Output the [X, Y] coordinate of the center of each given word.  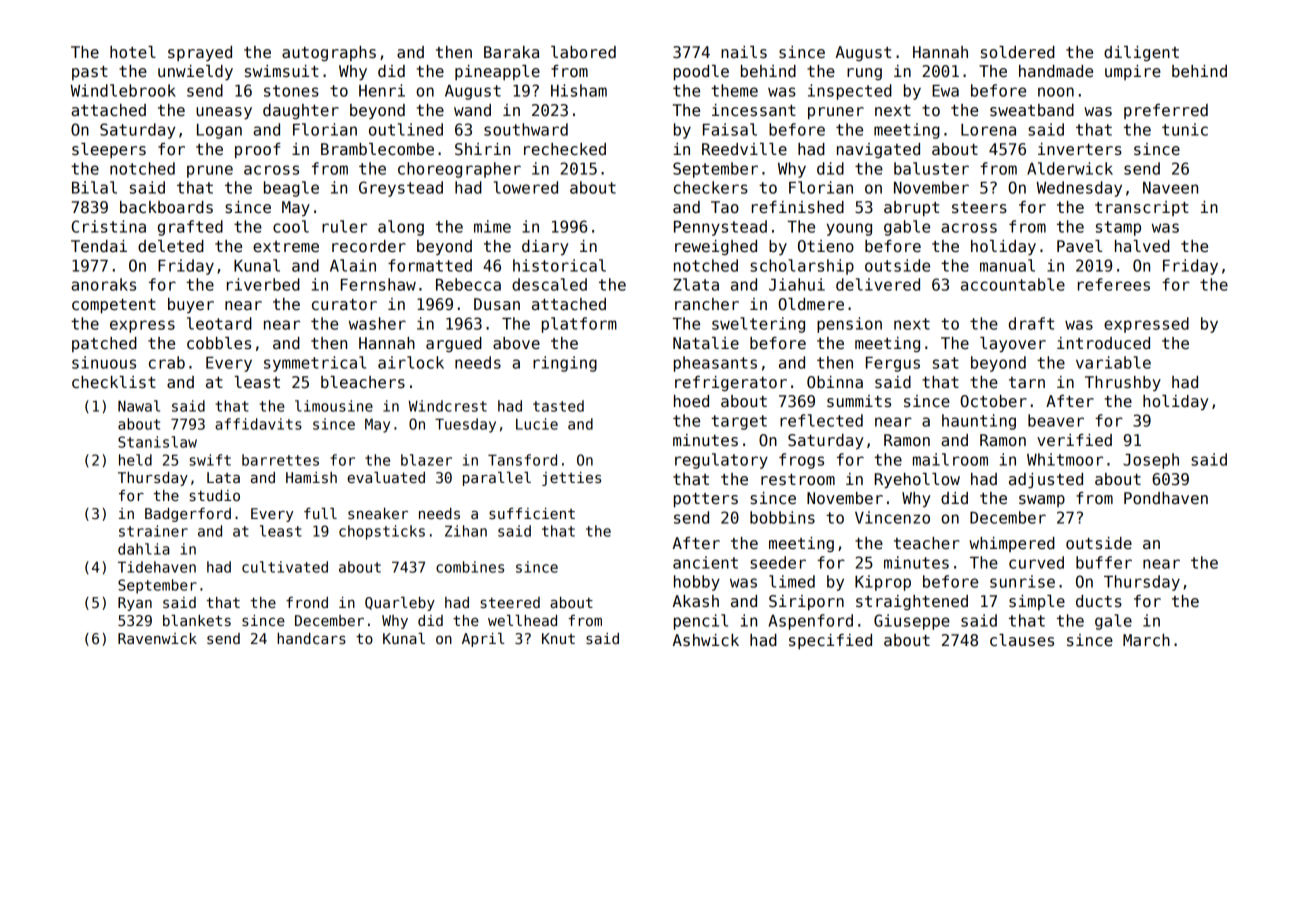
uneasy [224, 113]
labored [583, 52]
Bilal [94, 187]
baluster [931, 168]
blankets [197, 620]
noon [1056, 92]
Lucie [537, 424]
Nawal [139, 406]
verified [1074, 440]
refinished [798, 207]
